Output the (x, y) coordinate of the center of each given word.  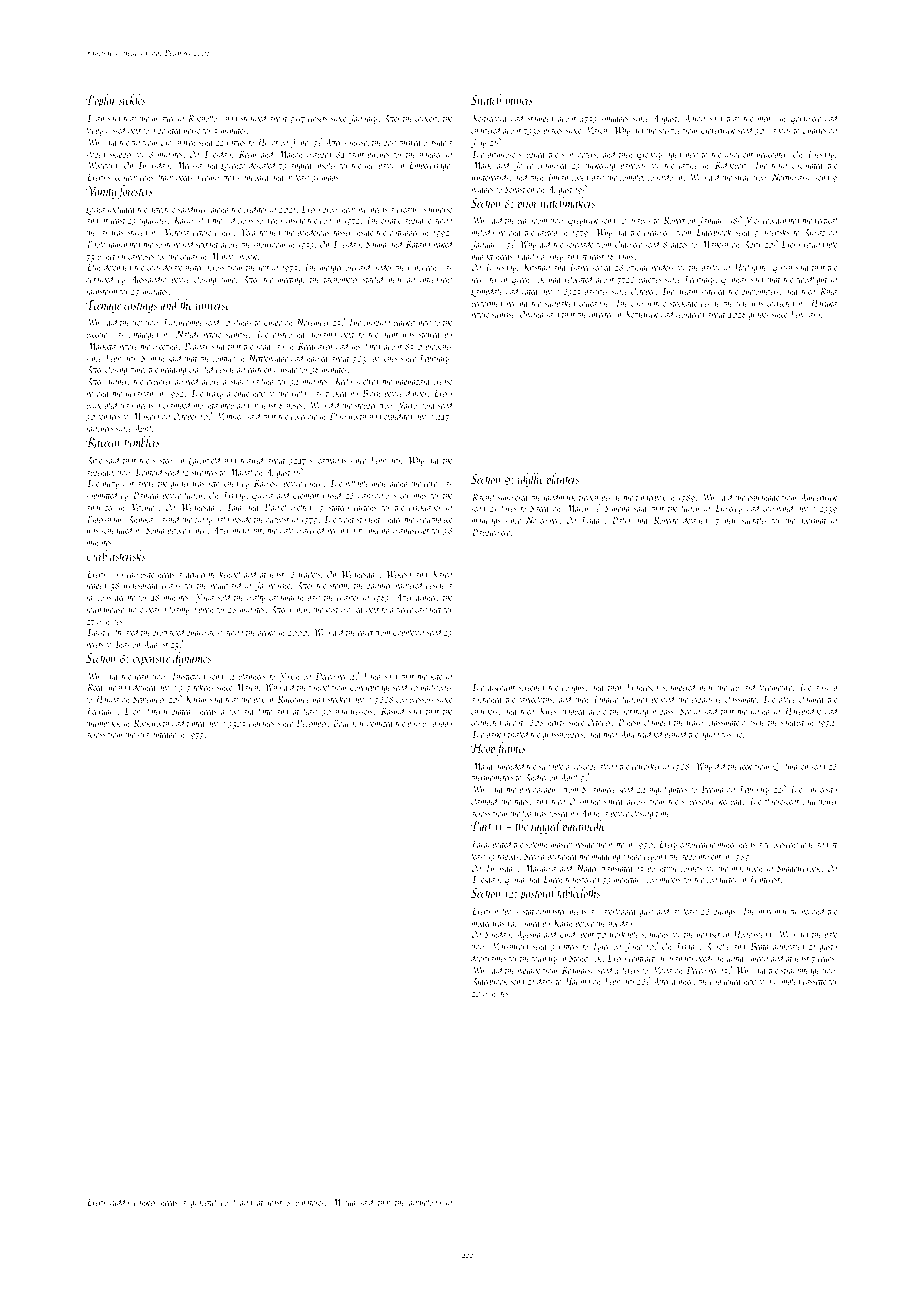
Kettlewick (641, 314)
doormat (813, 520)
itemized (380, 723)
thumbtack (103, 723)
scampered (679, 688)
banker (145, 1202)
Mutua (343, 1202)
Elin (93, 267)
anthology (425, 1203)
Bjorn (371, 394)
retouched (224, 483)
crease (442, 382)
